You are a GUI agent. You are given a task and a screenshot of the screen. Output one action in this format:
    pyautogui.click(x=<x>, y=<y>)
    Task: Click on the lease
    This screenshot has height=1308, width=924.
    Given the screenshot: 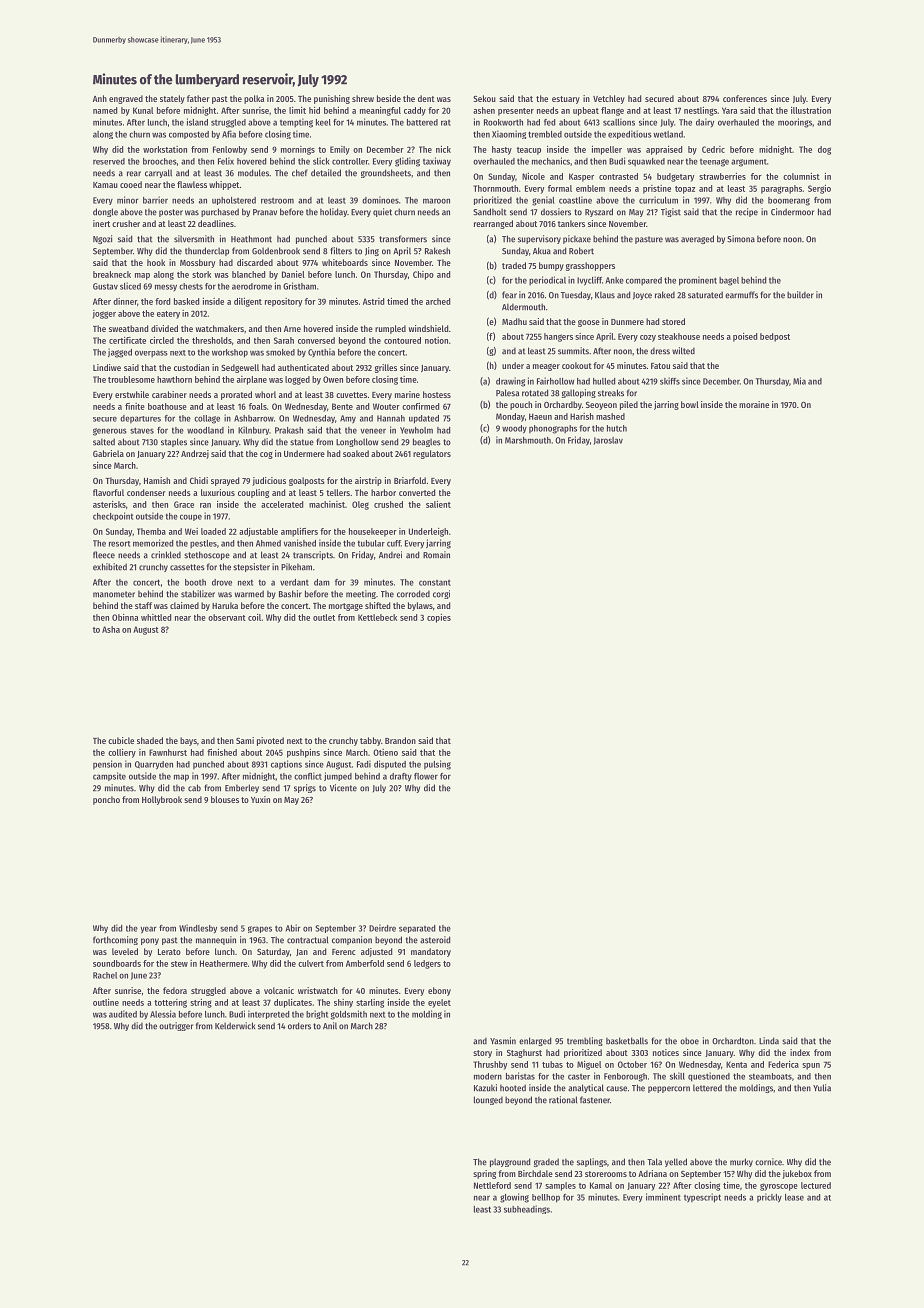 What is the action you would take?
    pyautogui.click(x=794, y=1197)
